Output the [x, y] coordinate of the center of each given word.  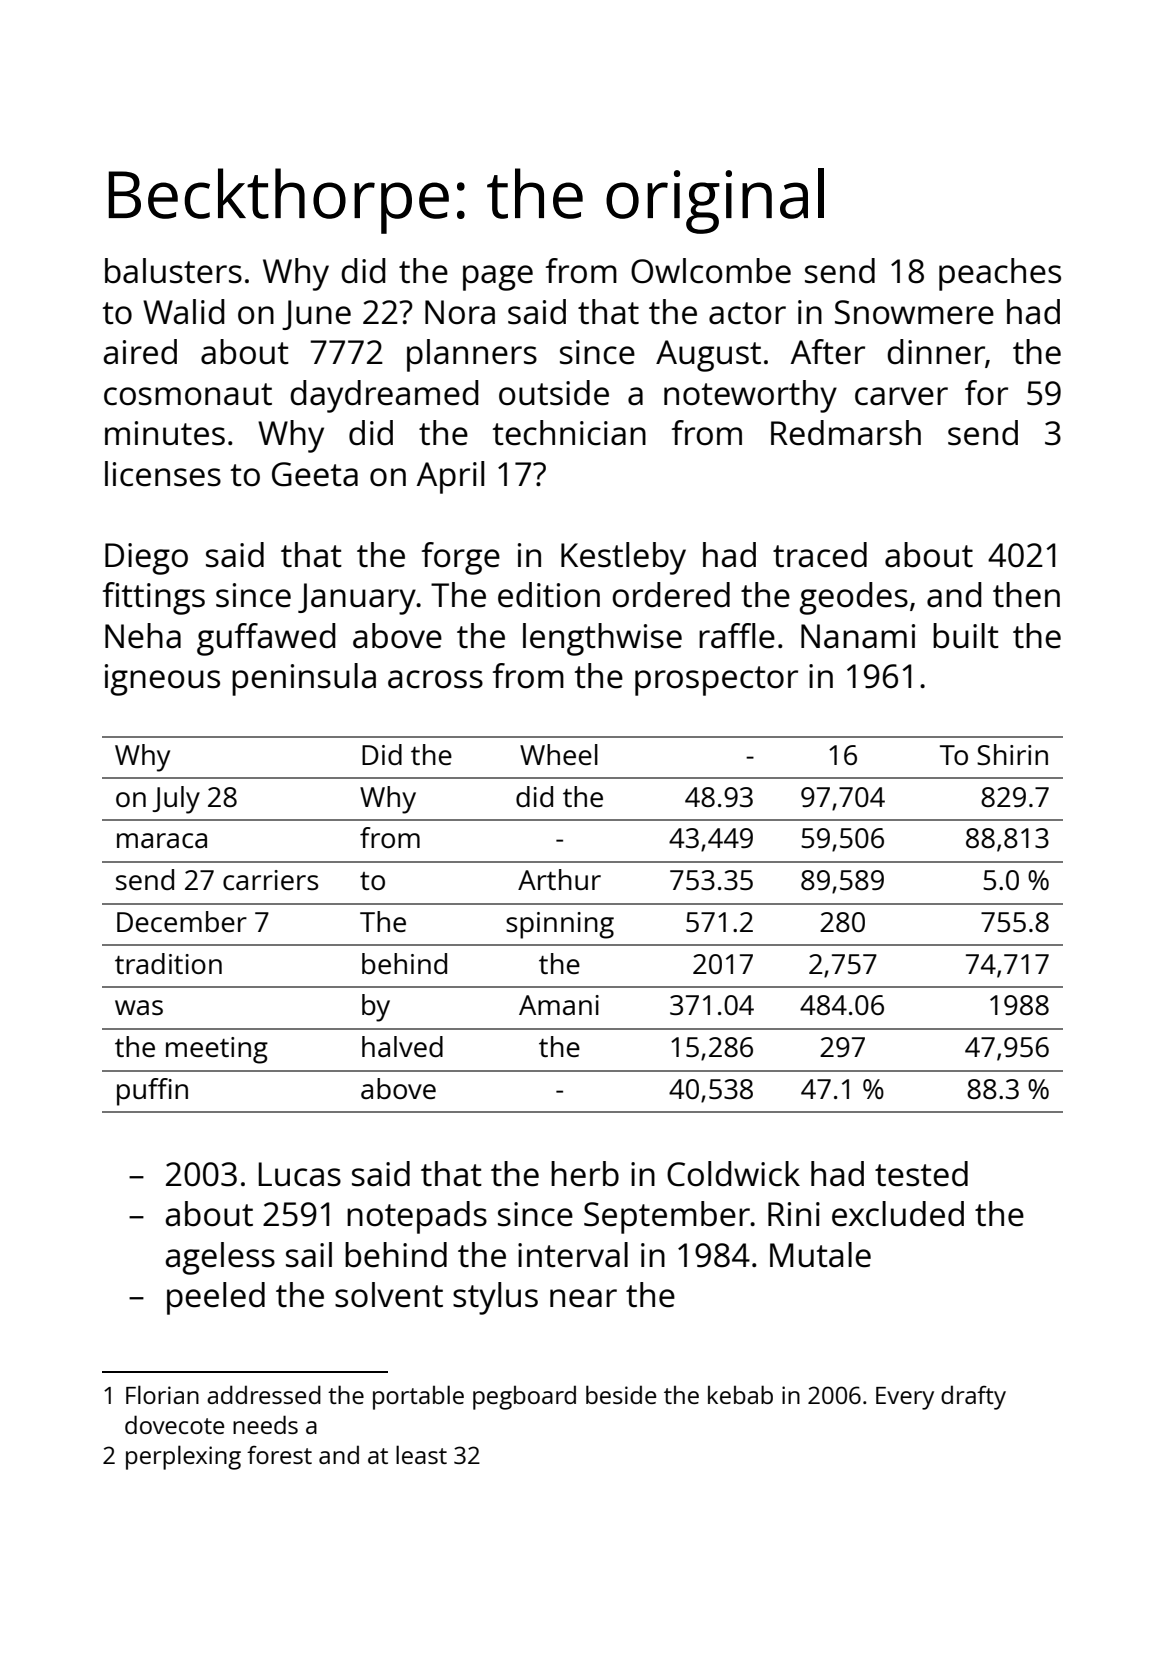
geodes [854, 598]
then [1026, 595]
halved [402, 1046]
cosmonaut [188, 394]
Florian [162, 1394]
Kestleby [623, 558]
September [667, 1217]
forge [461, 558]
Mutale [820, 1255]
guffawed [266, 639]
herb [585, 1174]
